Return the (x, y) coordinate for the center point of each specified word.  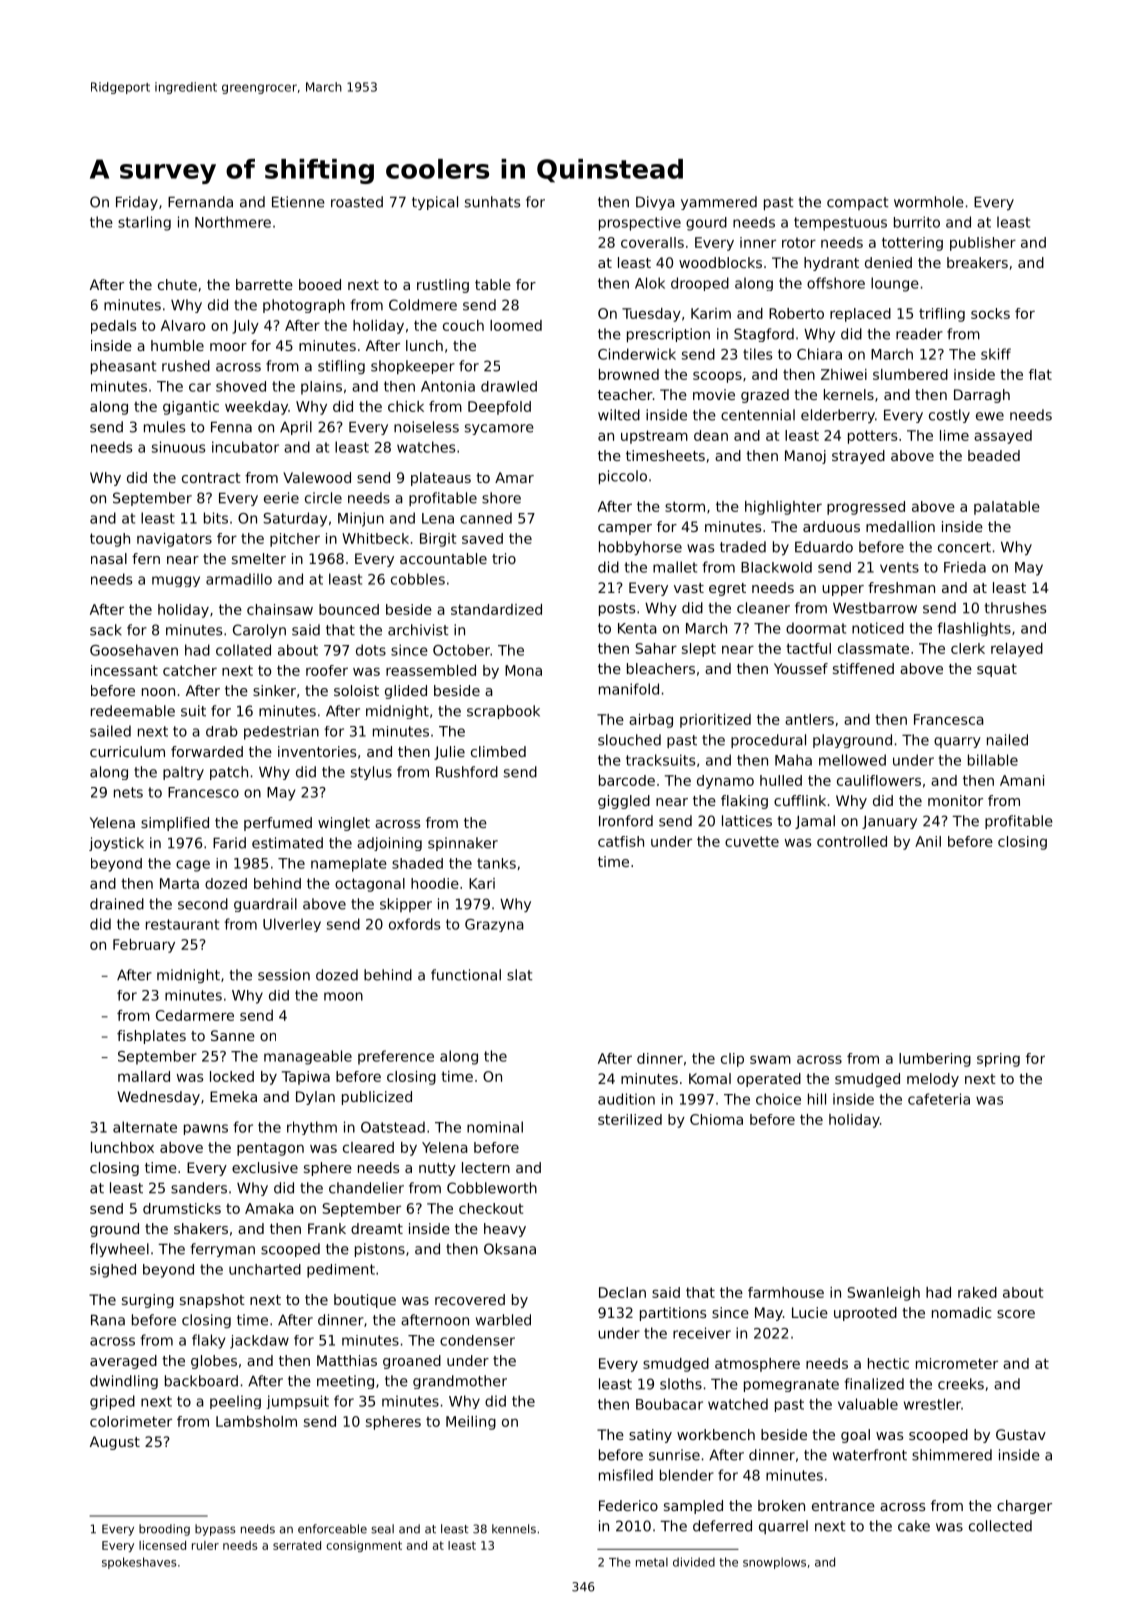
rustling (443, 286)
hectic (888, 1363)
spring (998, 1060)
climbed (498, 751)
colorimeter (131, 1421)
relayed (1017, 650)
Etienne (298, 202)
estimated (287, 843)
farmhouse (786, 1292)
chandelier (366, 1188)
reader (919, 334)
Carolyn (259, 631)
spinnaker (463, 844)
